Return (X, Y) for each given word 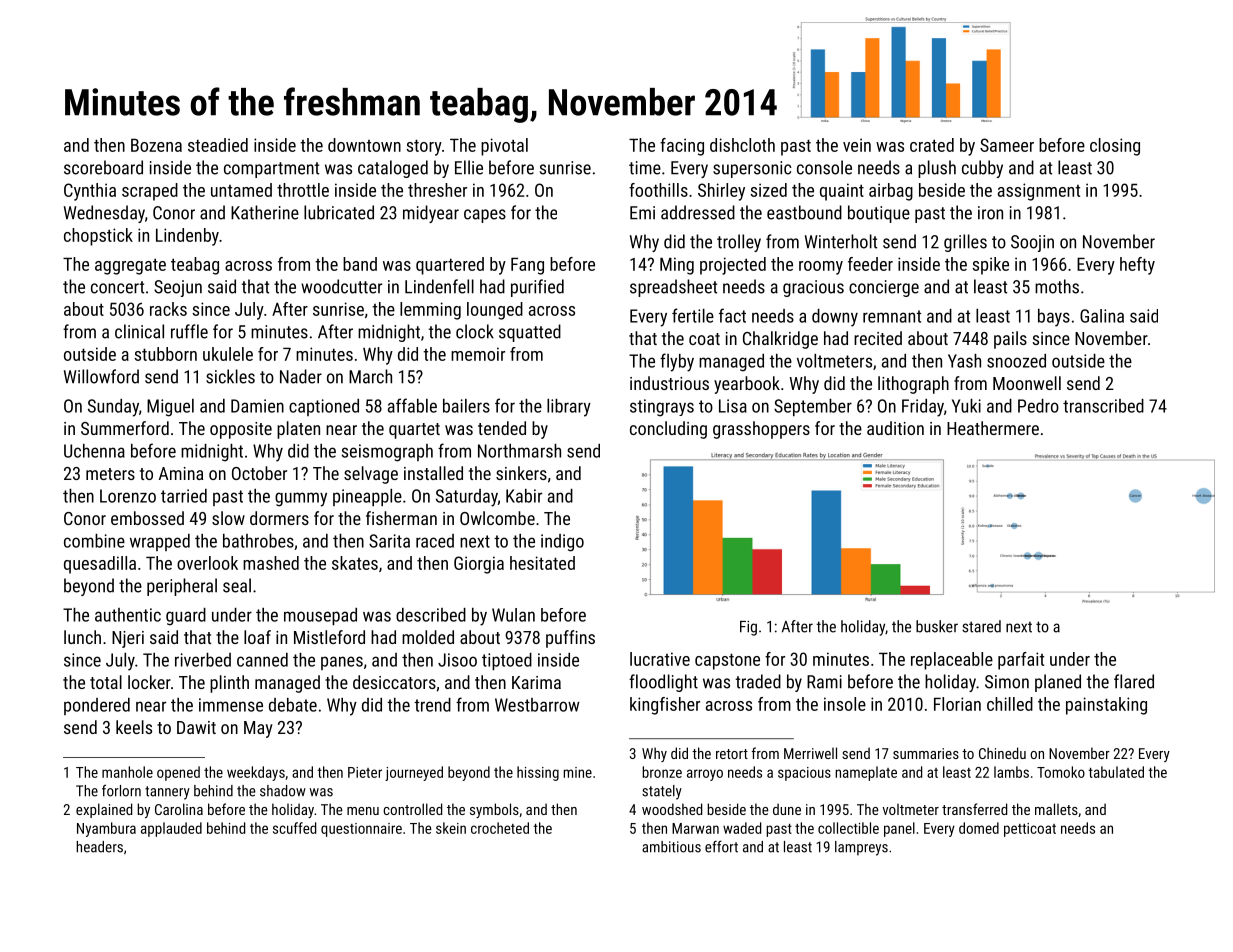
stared (981, 626)
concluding (668, 430)
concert (117, 287)
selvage (371, 475)
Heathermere (993, 428)
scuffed (294, 828)
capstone (727, 661)
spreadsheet (673, 288)
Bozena (156, 145)
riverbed (203, 660)
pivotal (504, 147)
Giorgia (479, 565)
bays (1054, 318)
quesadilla (100, 565)
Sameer (1007, 145)
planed (1058, 683)
